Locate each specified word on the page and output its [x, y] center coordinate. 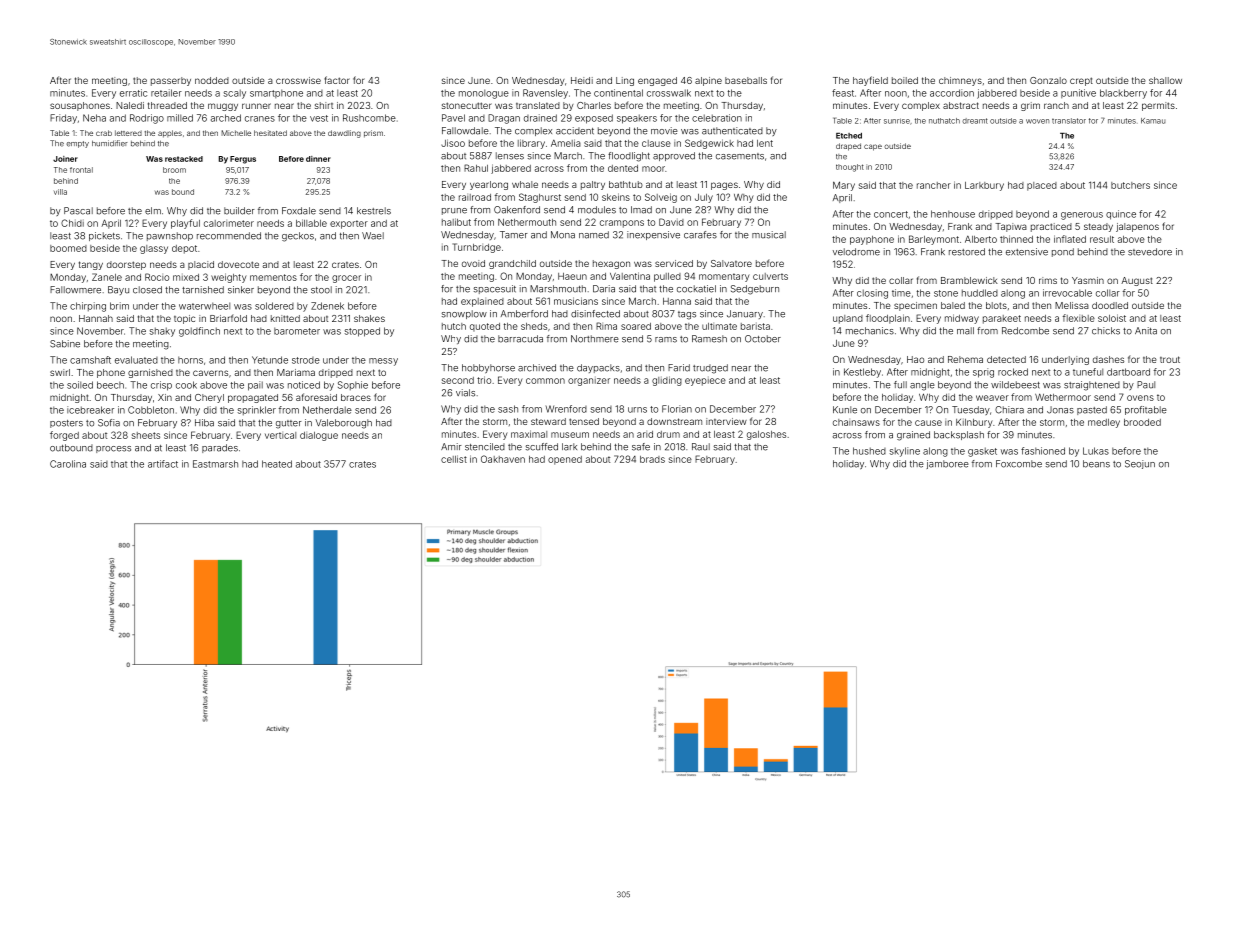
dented [623, 168]
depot [184, 249]
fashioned [1043, 451]
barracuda [520, 339]
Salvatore [731, 263]
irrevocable [1067, 293]
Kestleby [862, 373]
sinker [241, 290]
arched [226, 118]
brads [652, 459]
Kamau [1153, 121]
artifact [163, 464]
